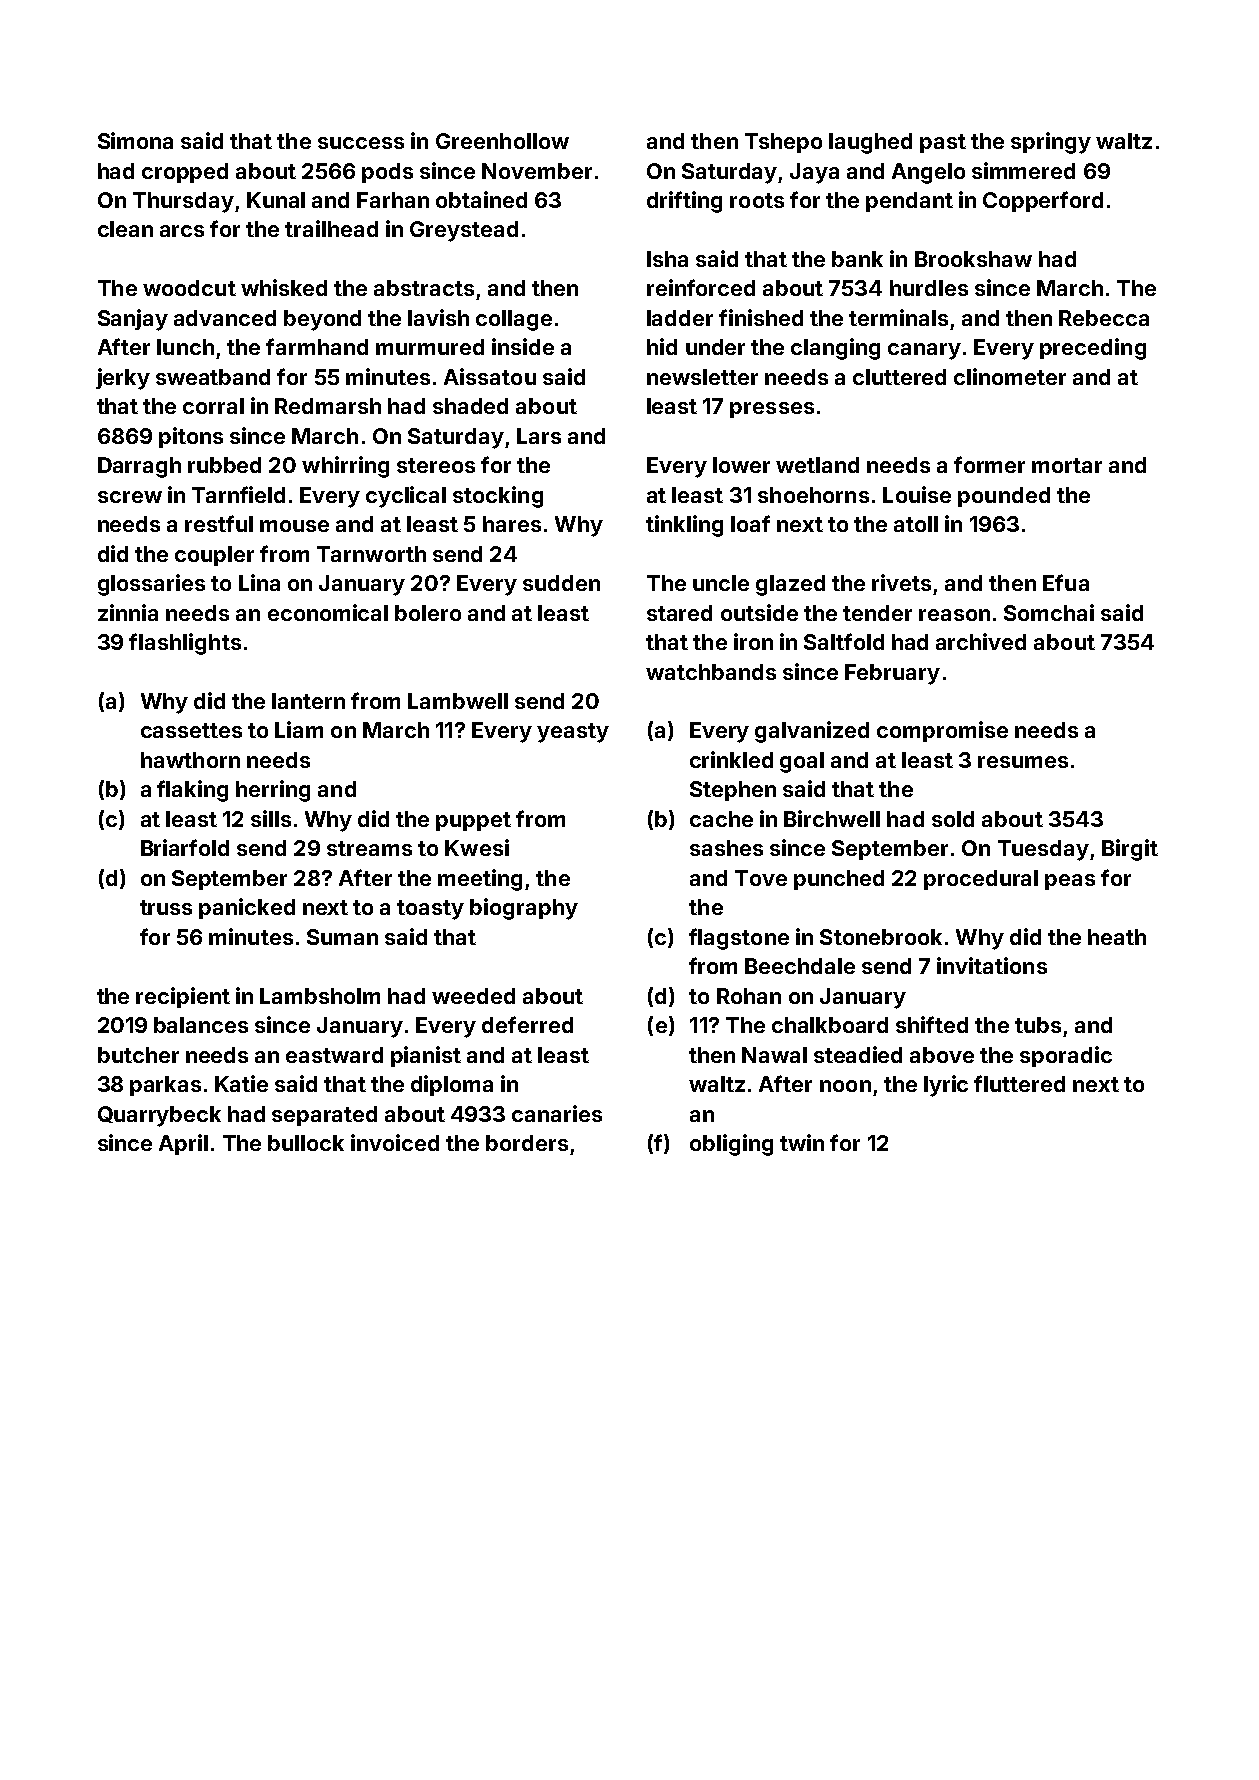 This screenshot has width=1259, height=1780. I want to click on springy, so click(1051, 143).
